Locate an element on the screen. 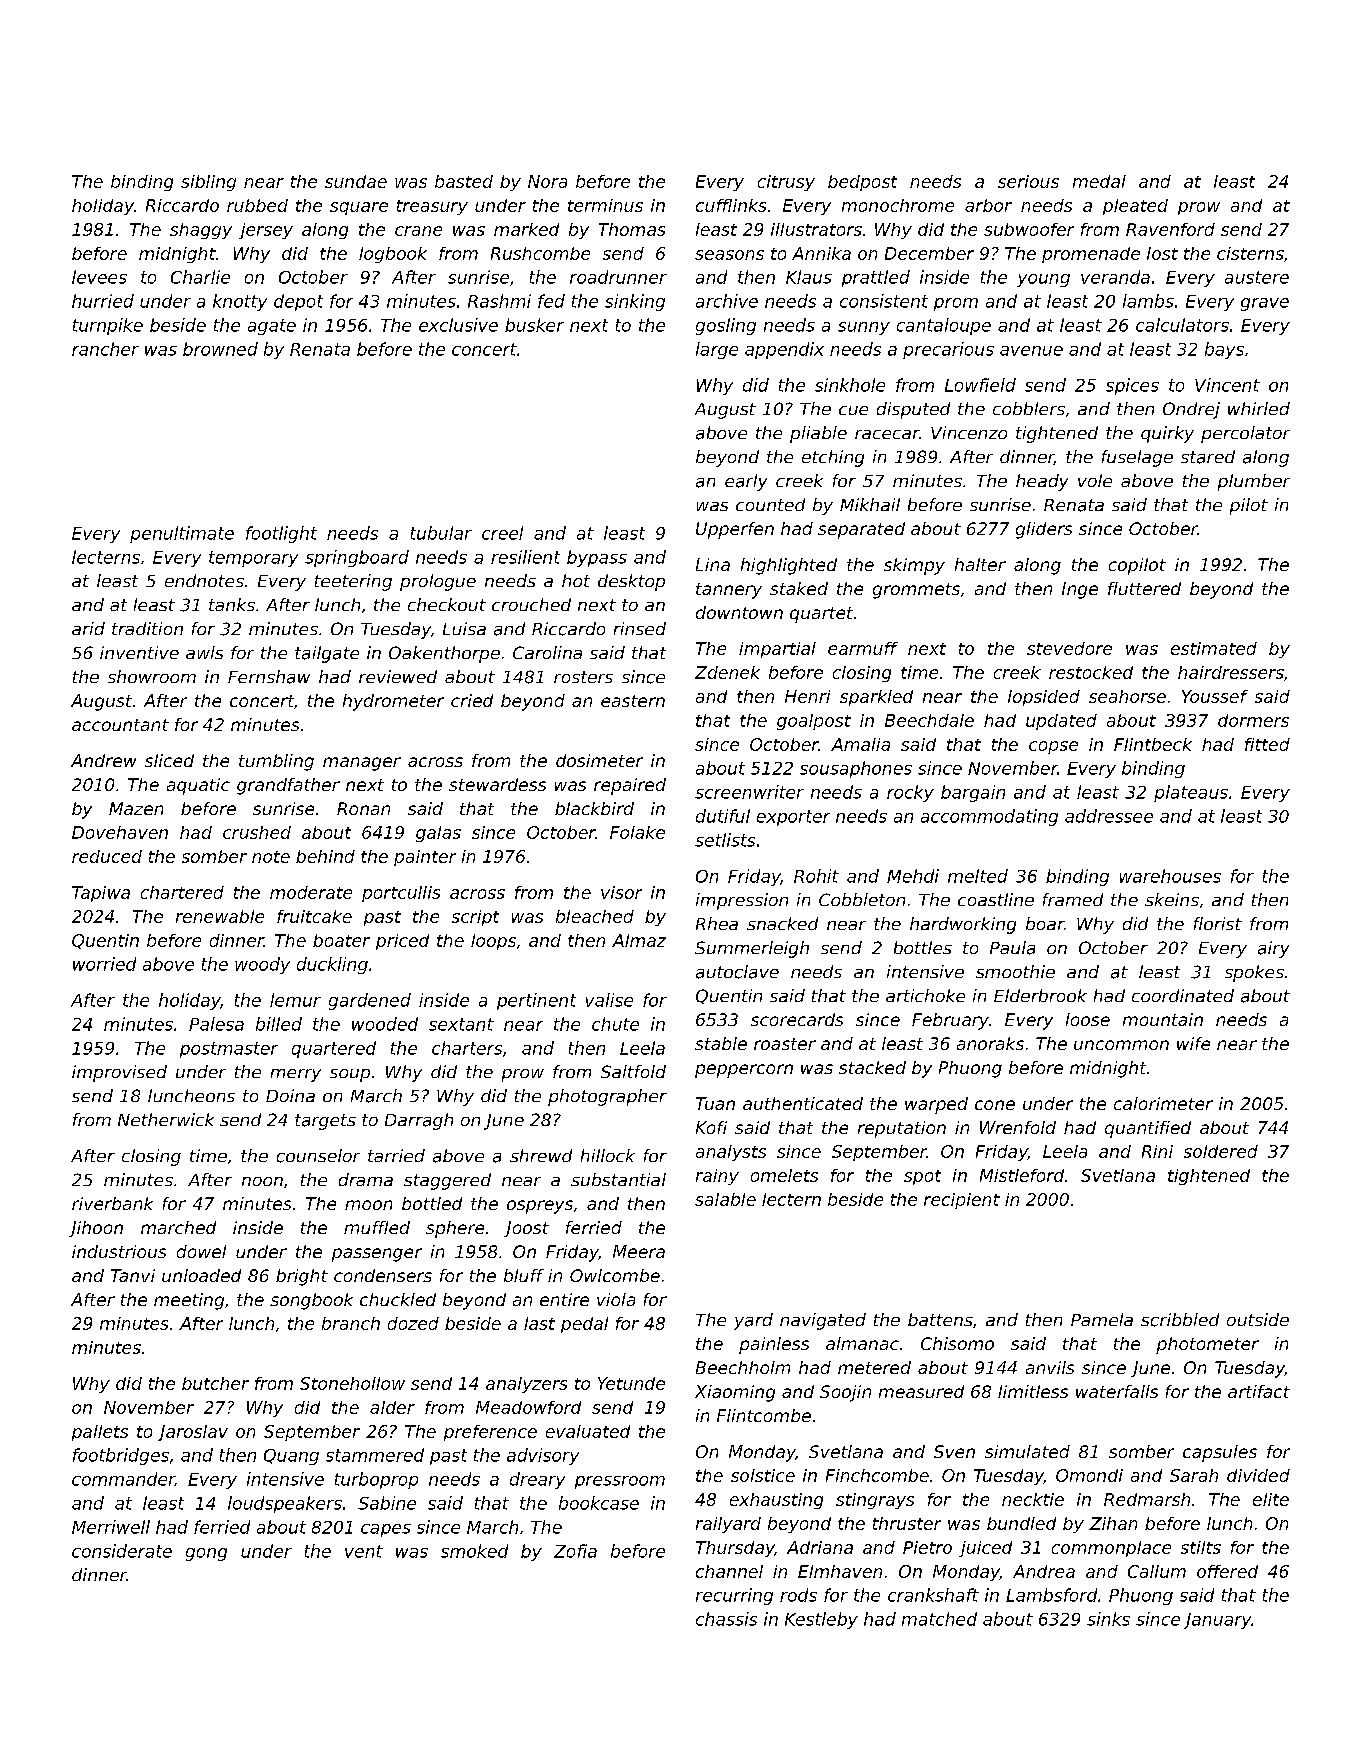 The height and width of the screenshot is (1761, 1361). crushed is located at coordinates (257, 832).
